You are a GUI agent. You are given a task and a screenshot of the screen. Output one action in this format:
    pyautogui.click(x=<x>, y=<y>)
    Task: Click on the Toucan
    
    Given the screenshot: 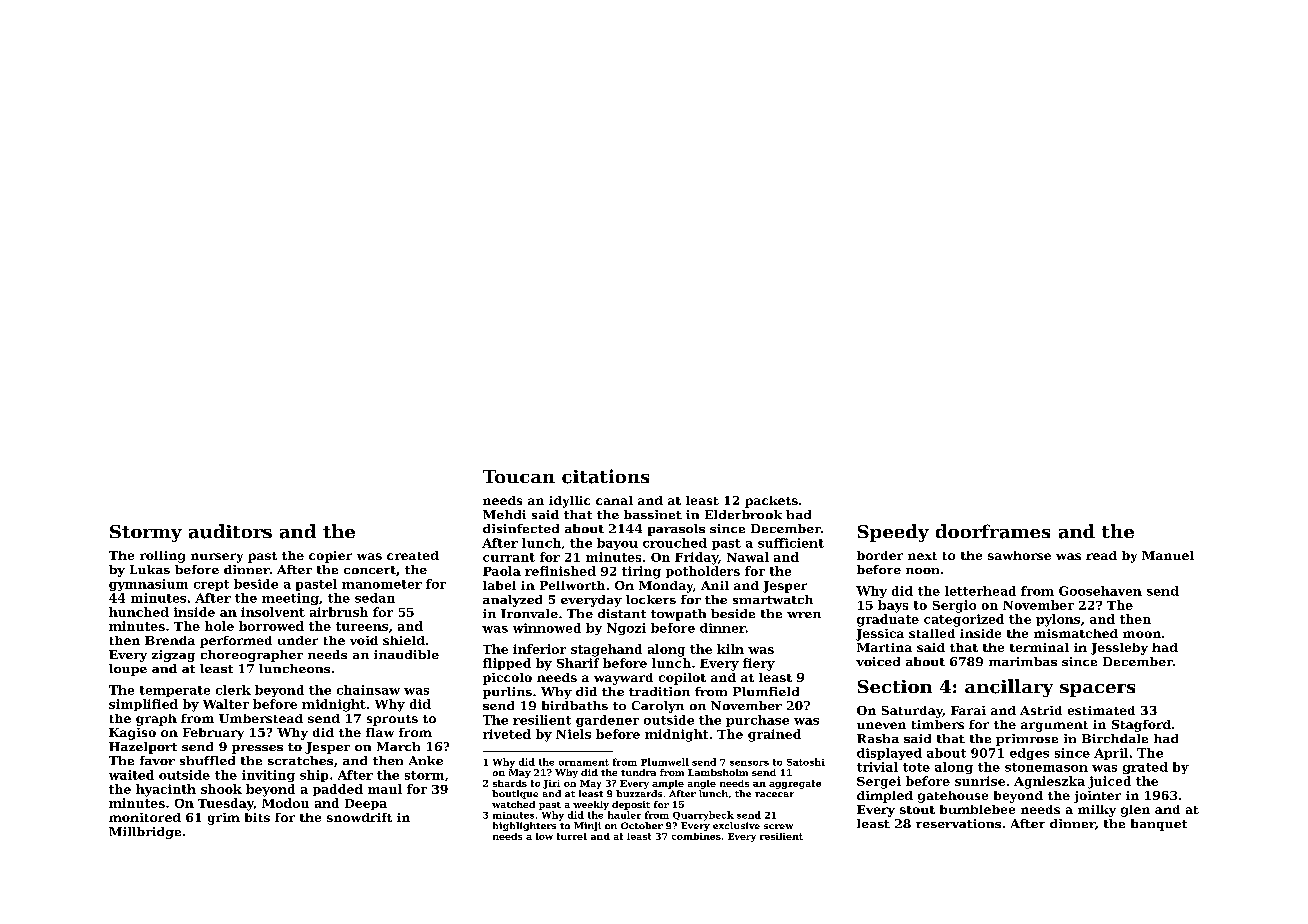 What is the action you would take?
    pyautogui.click(x=519, y=476)
